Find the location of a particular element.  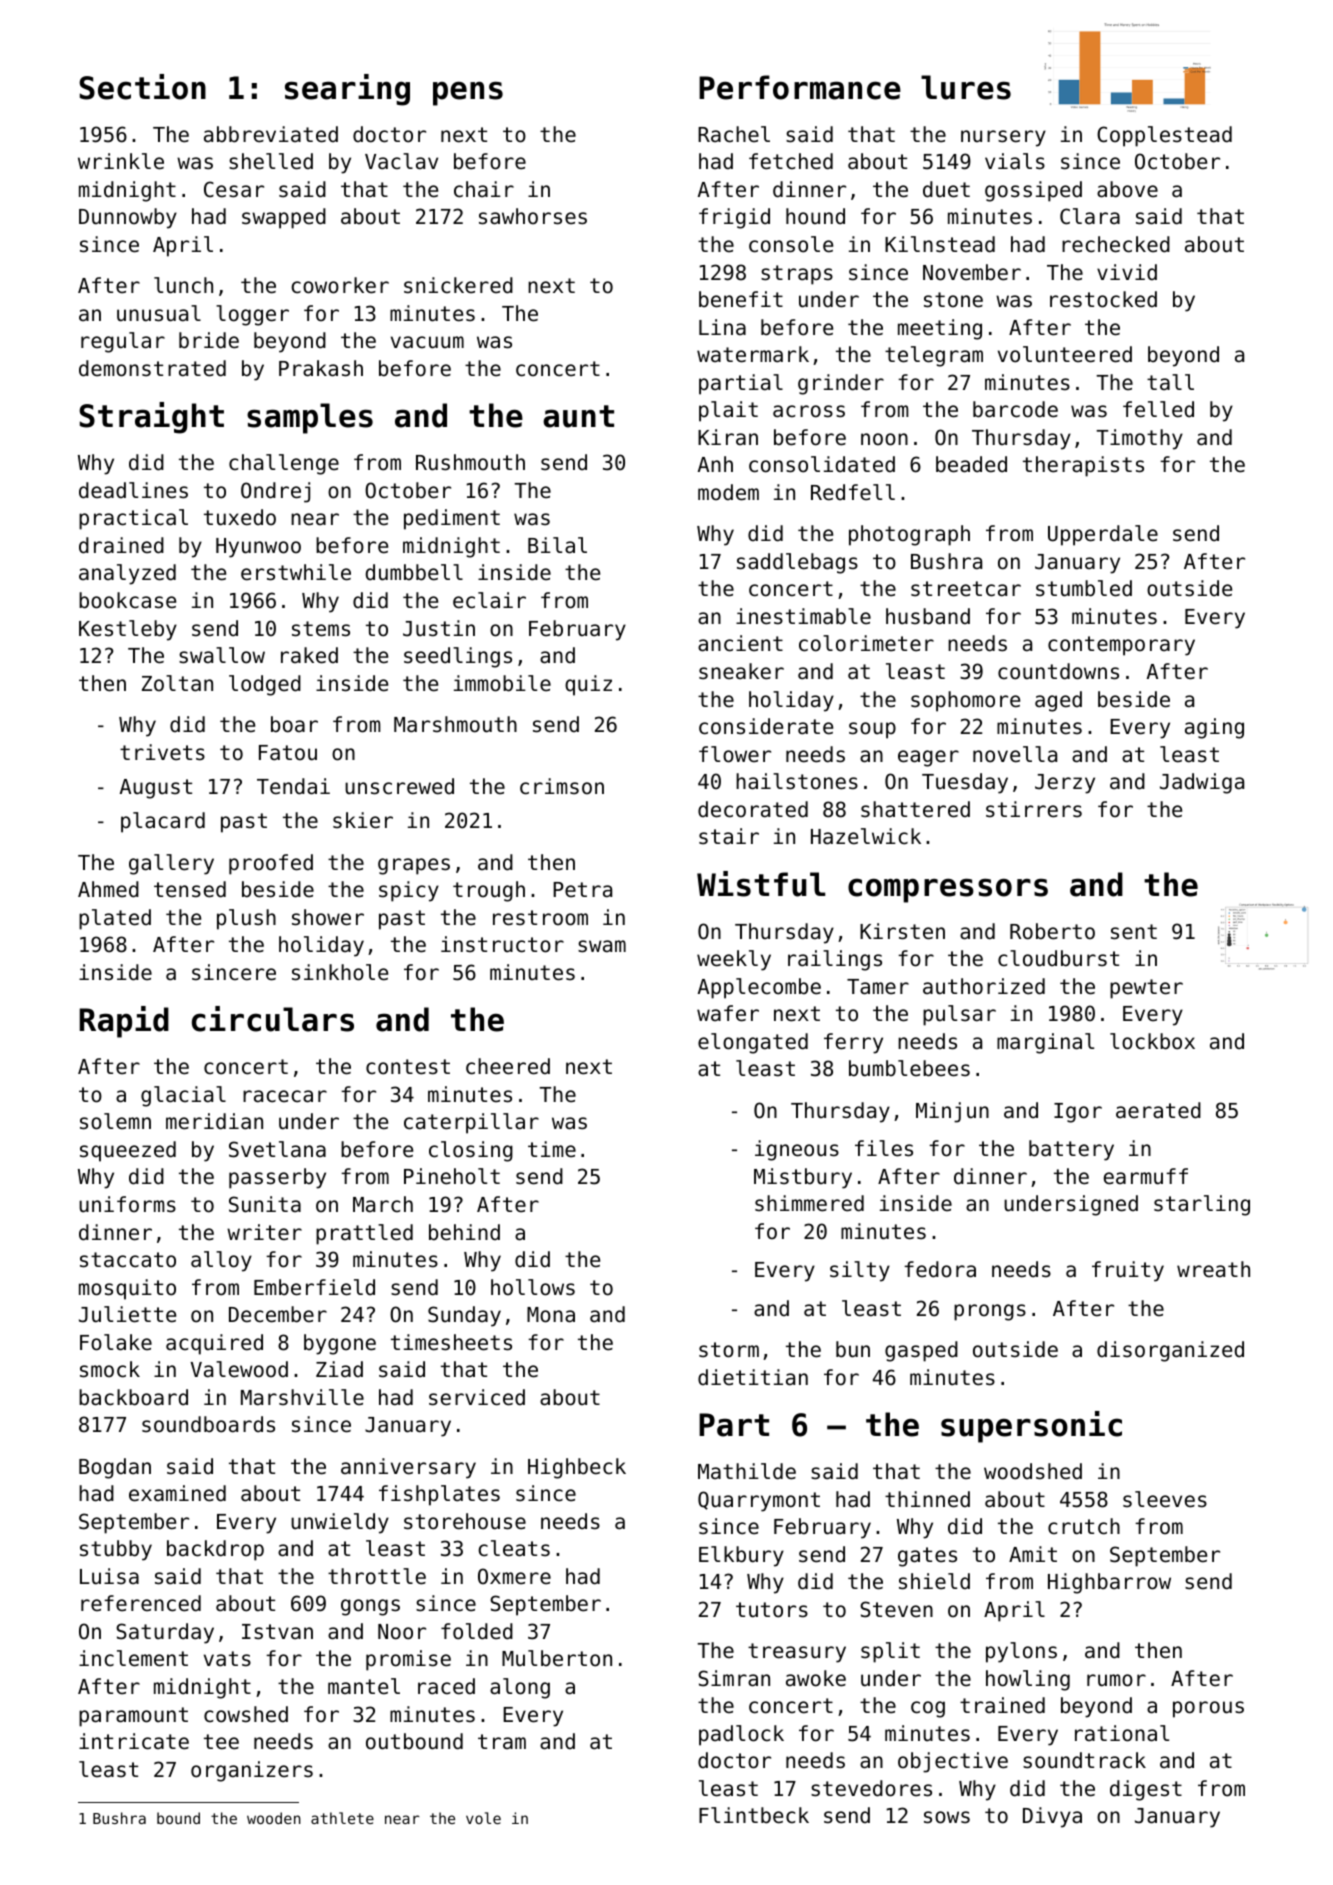

beaded is located at coordinates (971, 464).
